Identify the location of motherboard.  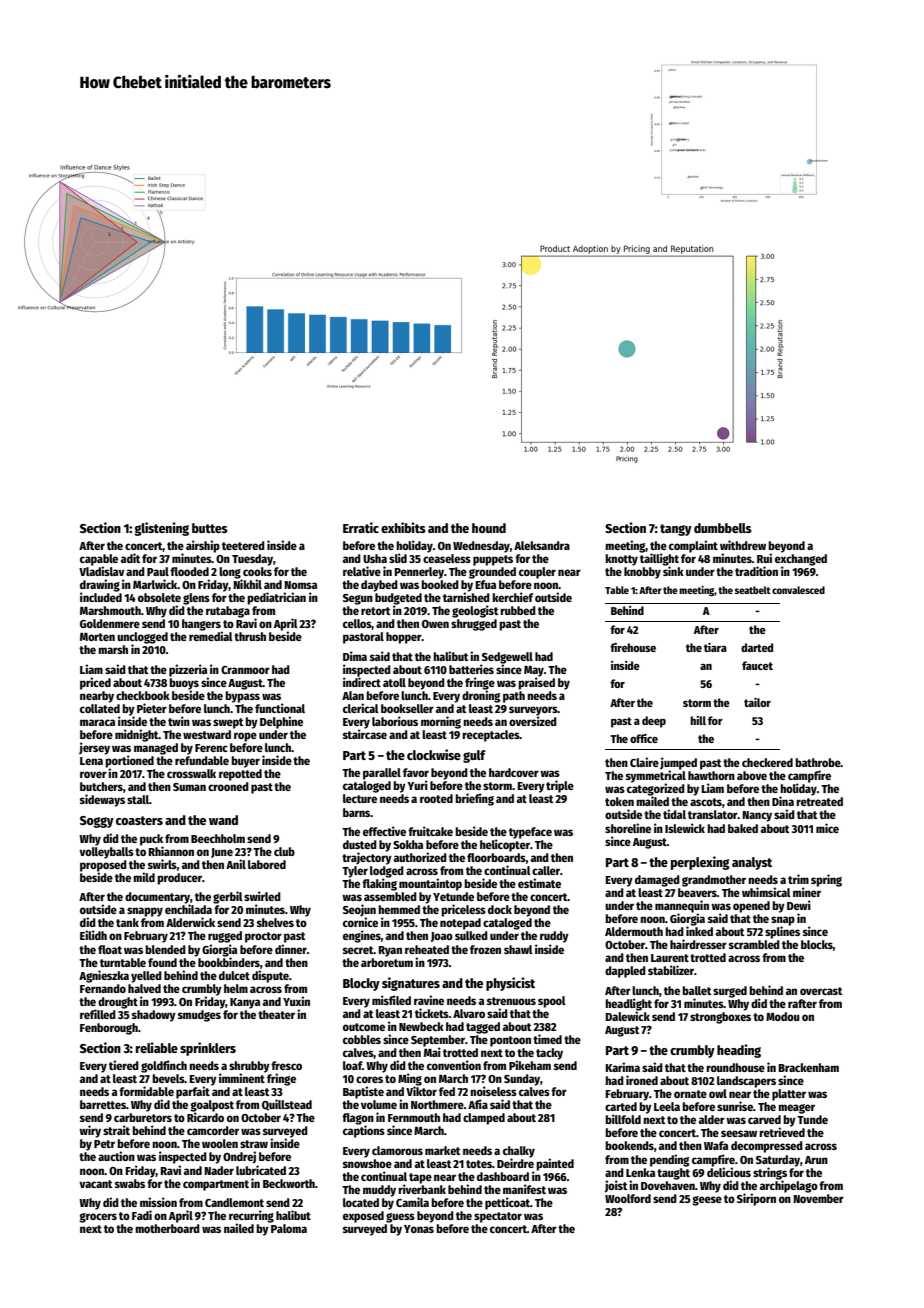
(167, 1228).
